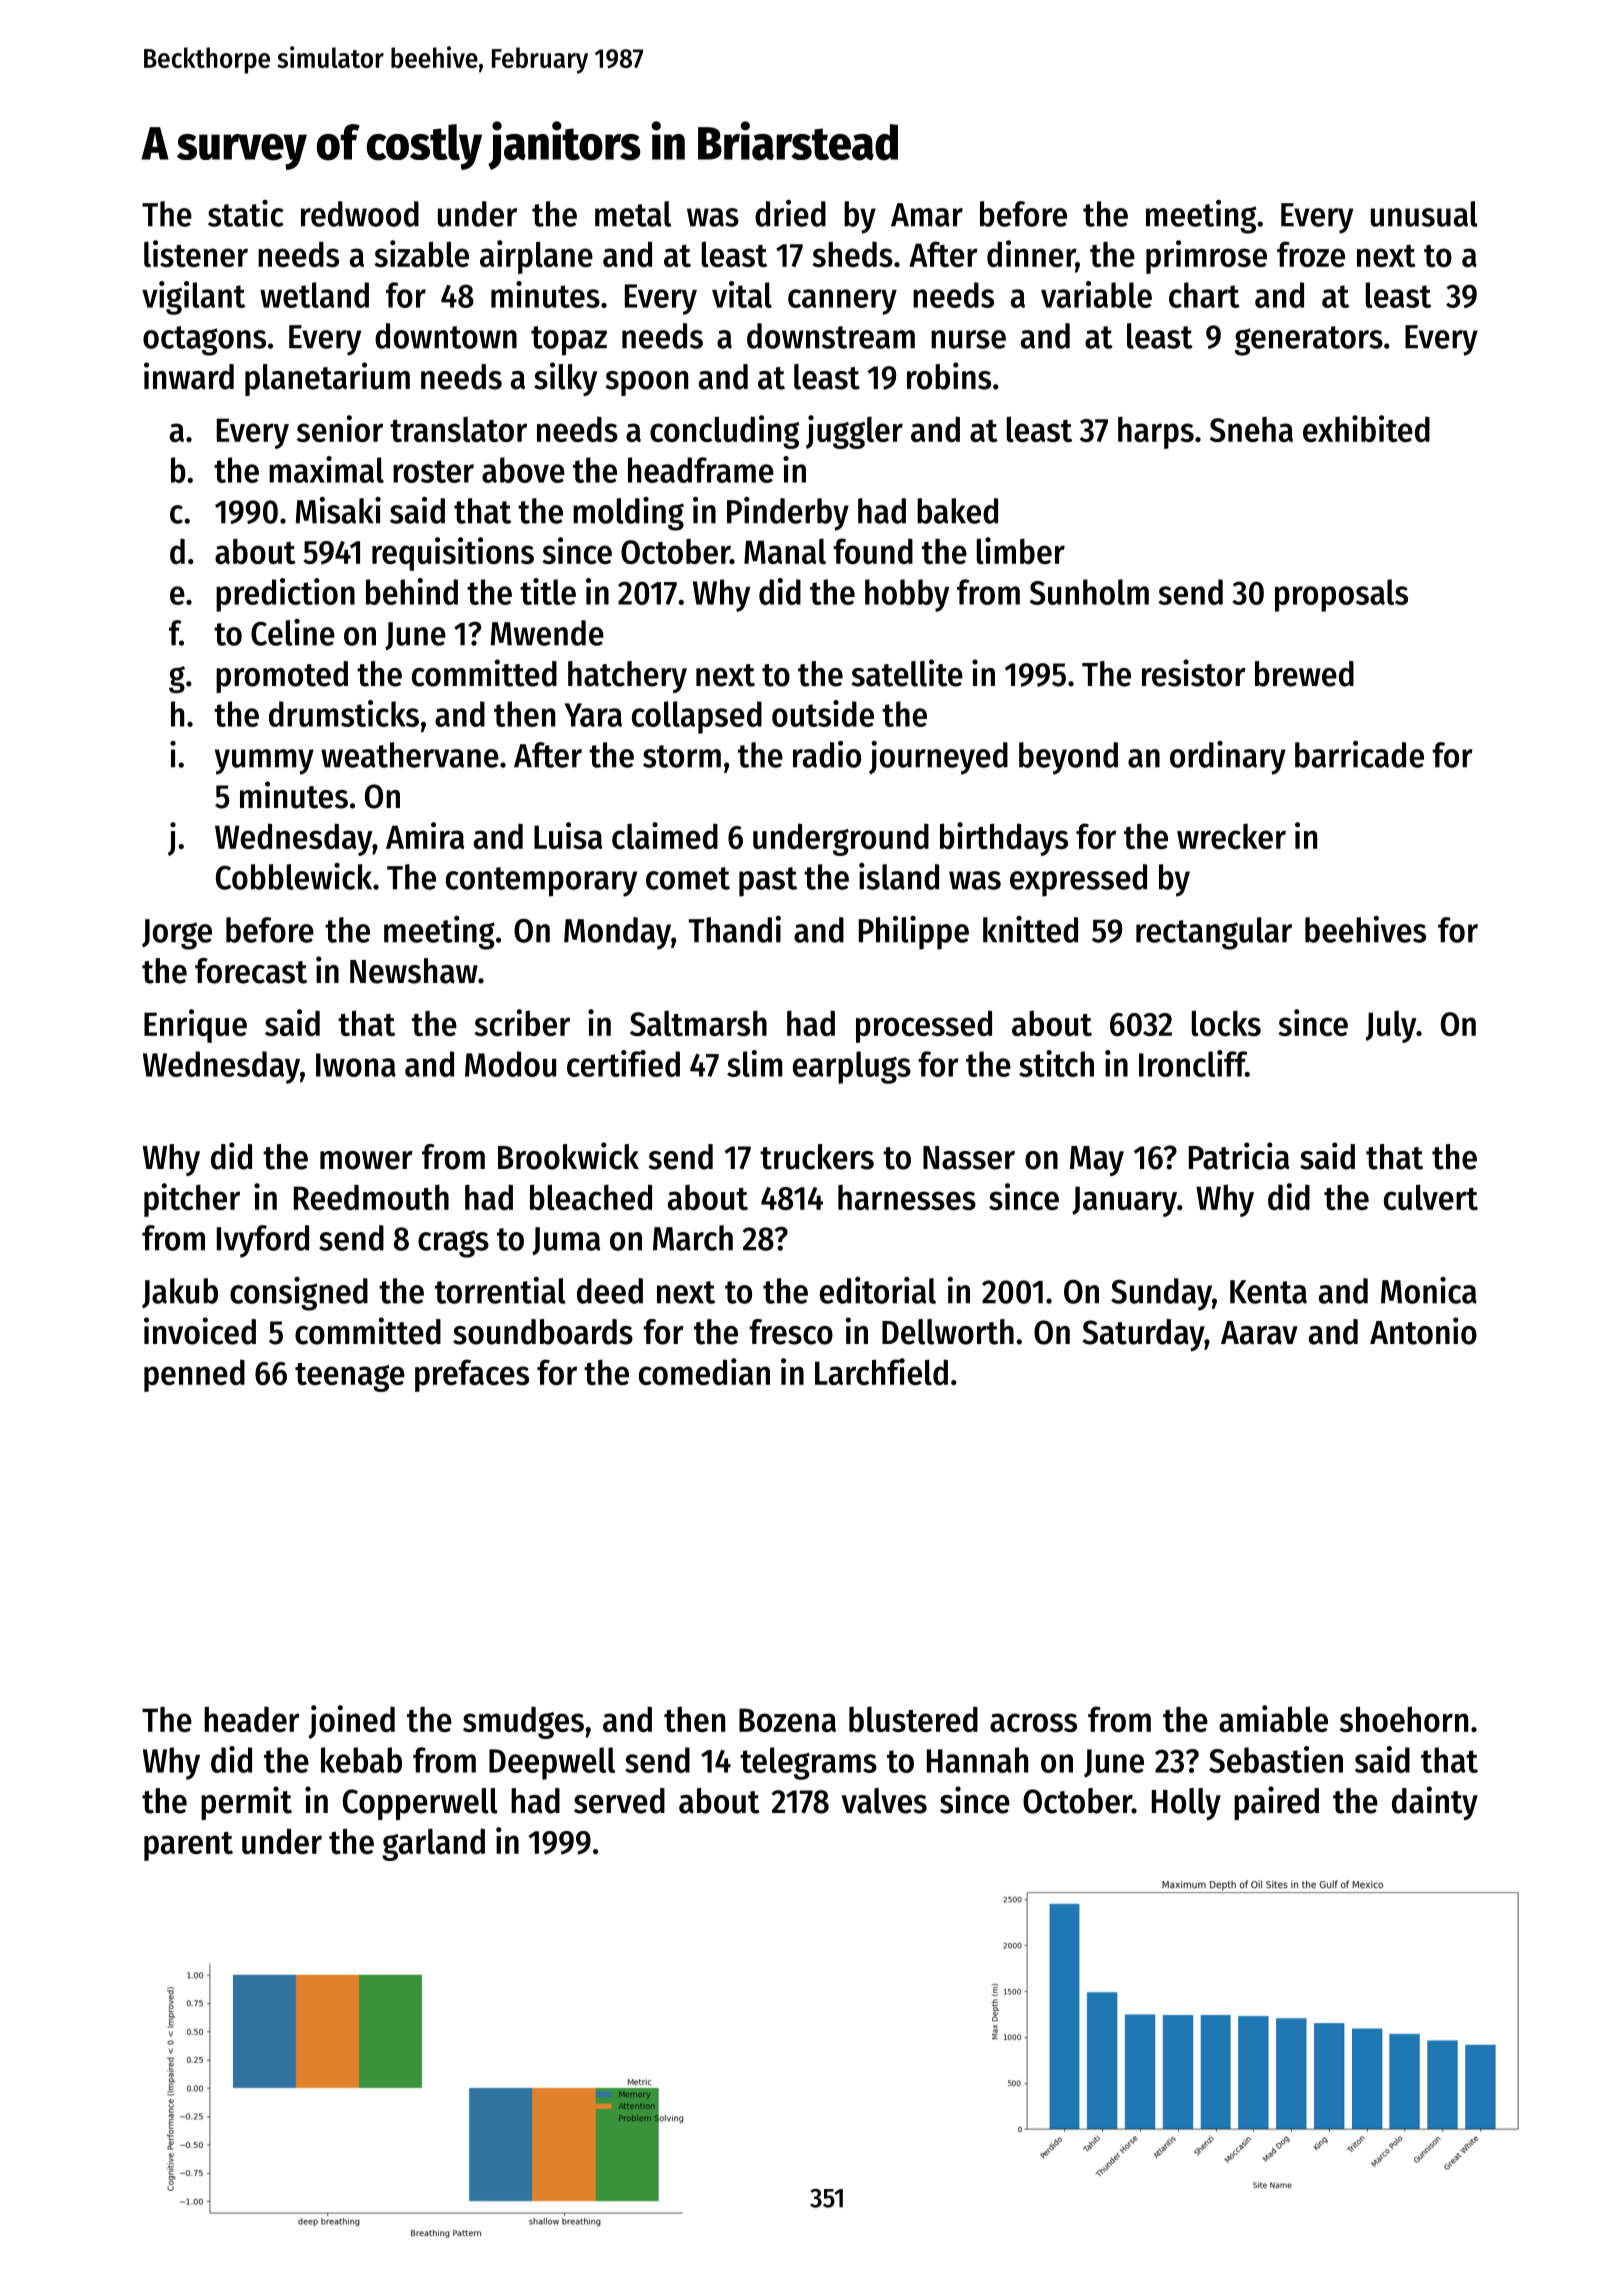 The width and height of the screenshot is (1620, 2292). What do you see at coordinates (881, 1371) in the screenshot?
I see `Larchfield` at bounding box center [881, 1371].
